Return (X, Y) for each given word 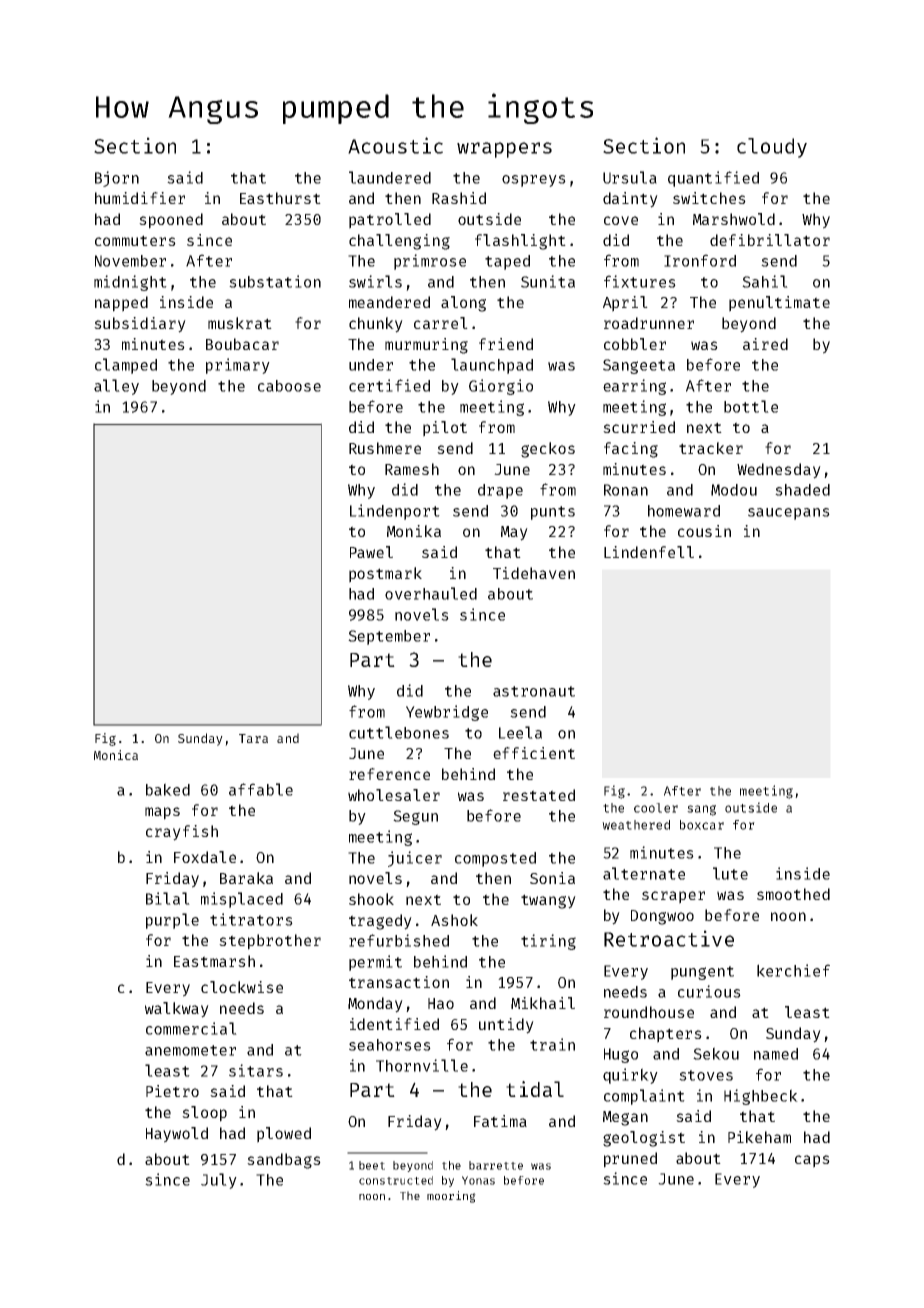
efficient (534, 753)
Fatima (500, 1121)
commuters (135, 240)
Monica (116, 755)
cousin (704, 531)
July (219, 1181)
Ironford (700, 260)
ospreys (534, 181)
